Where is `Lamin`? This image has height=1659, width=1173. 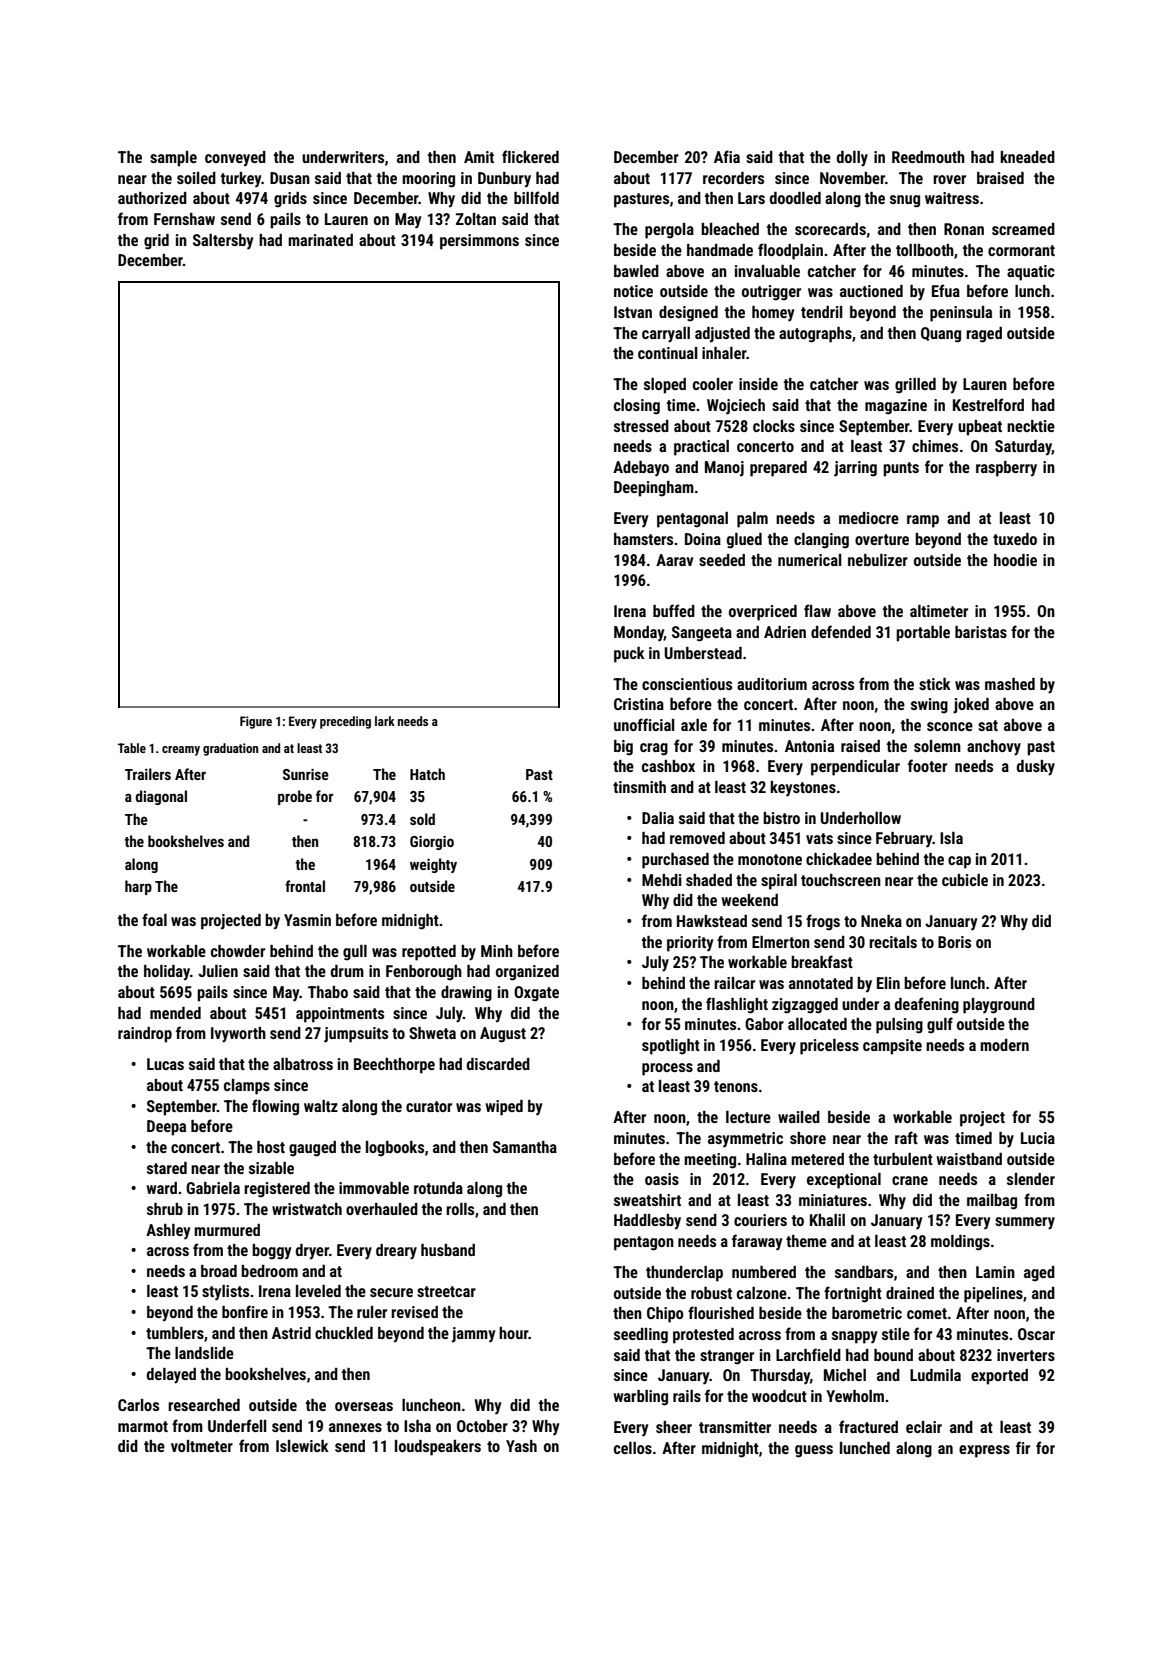
Lamin is located at coordinates (995, 1272).
